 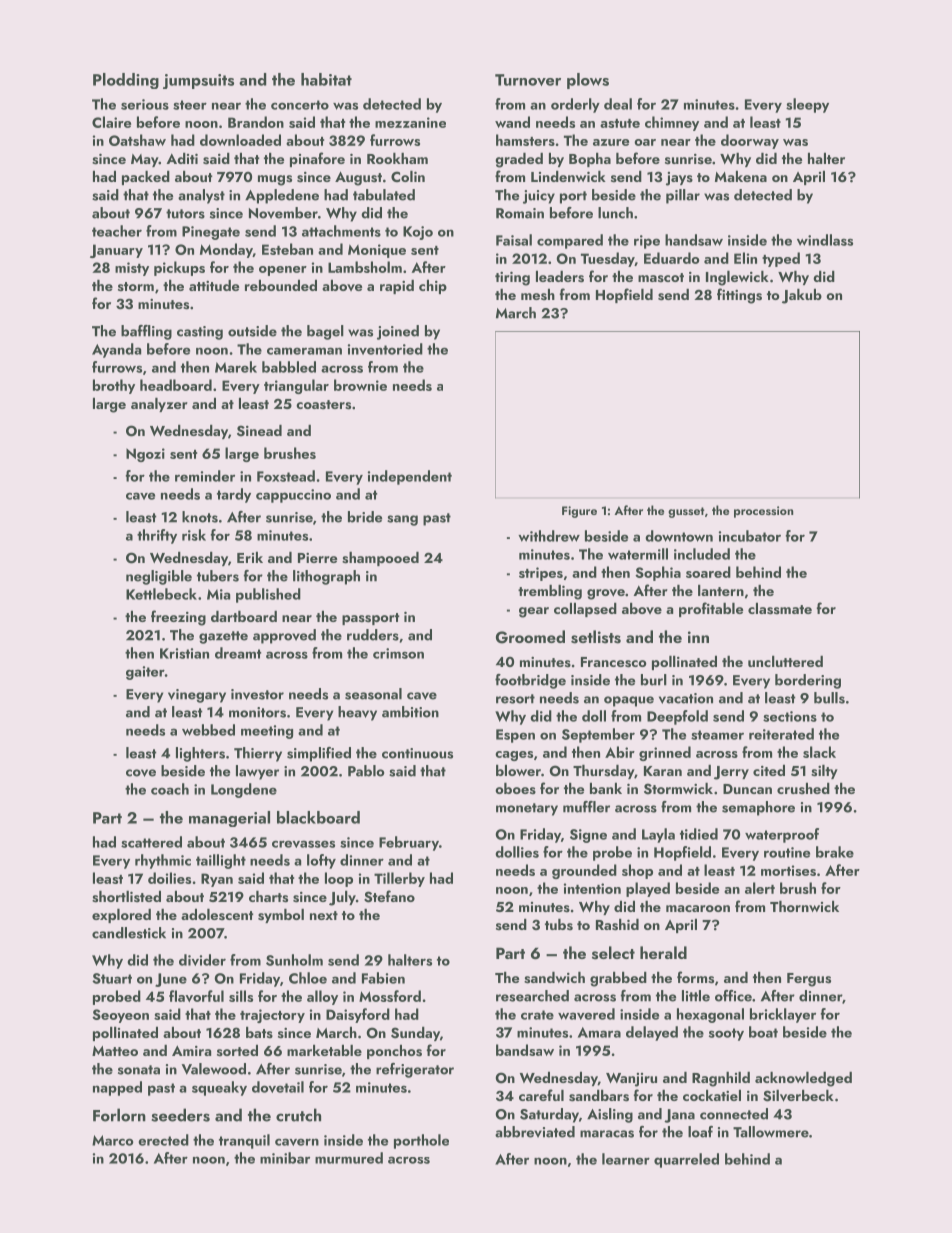 What do you see at coordinates (559, 925) in the screenshot?
I see `tubs` at bounding box center [559, 925].
